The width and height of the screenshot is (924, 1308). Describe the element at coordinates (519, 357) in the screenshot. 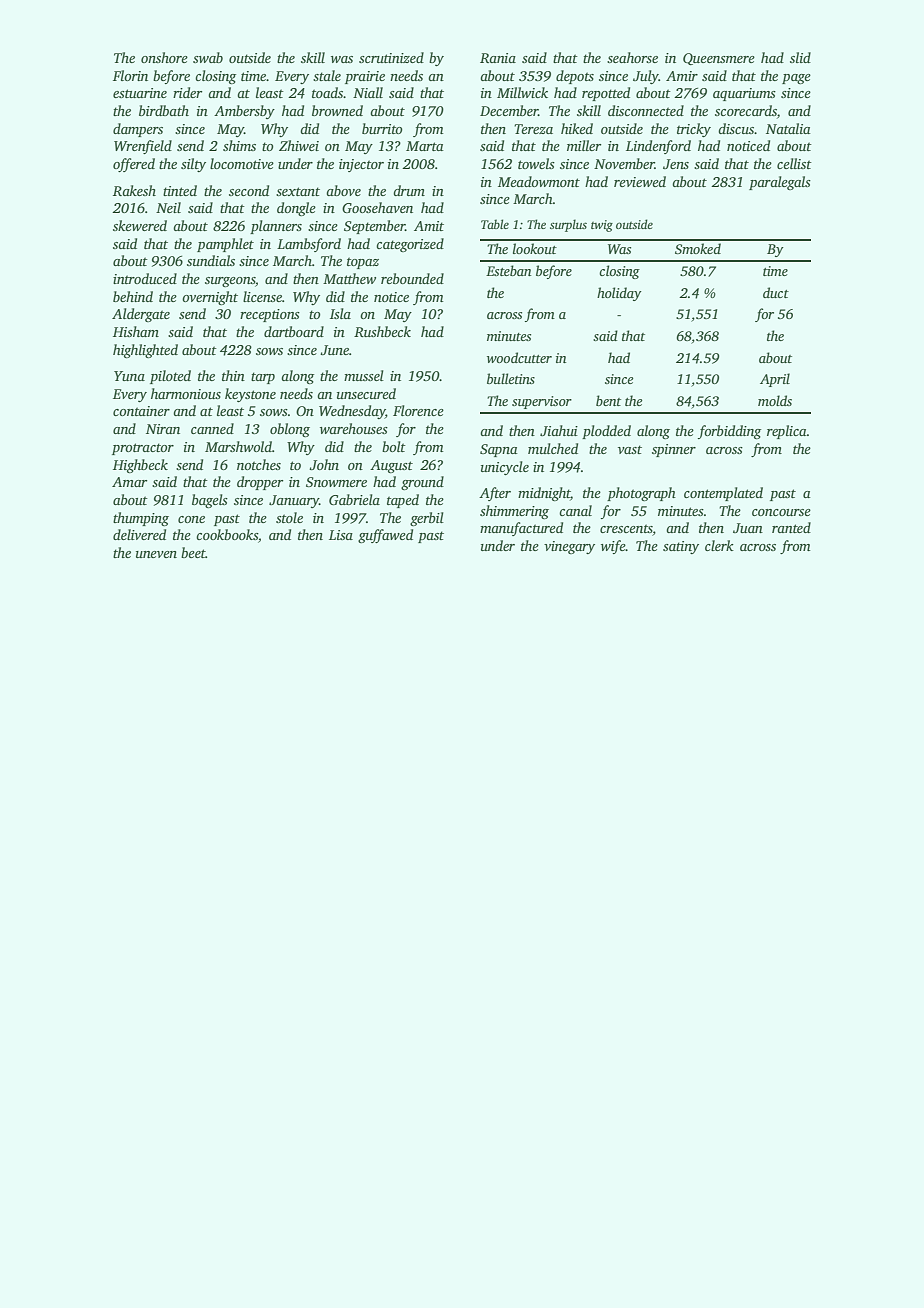

I see `woodcutter` at that location.
